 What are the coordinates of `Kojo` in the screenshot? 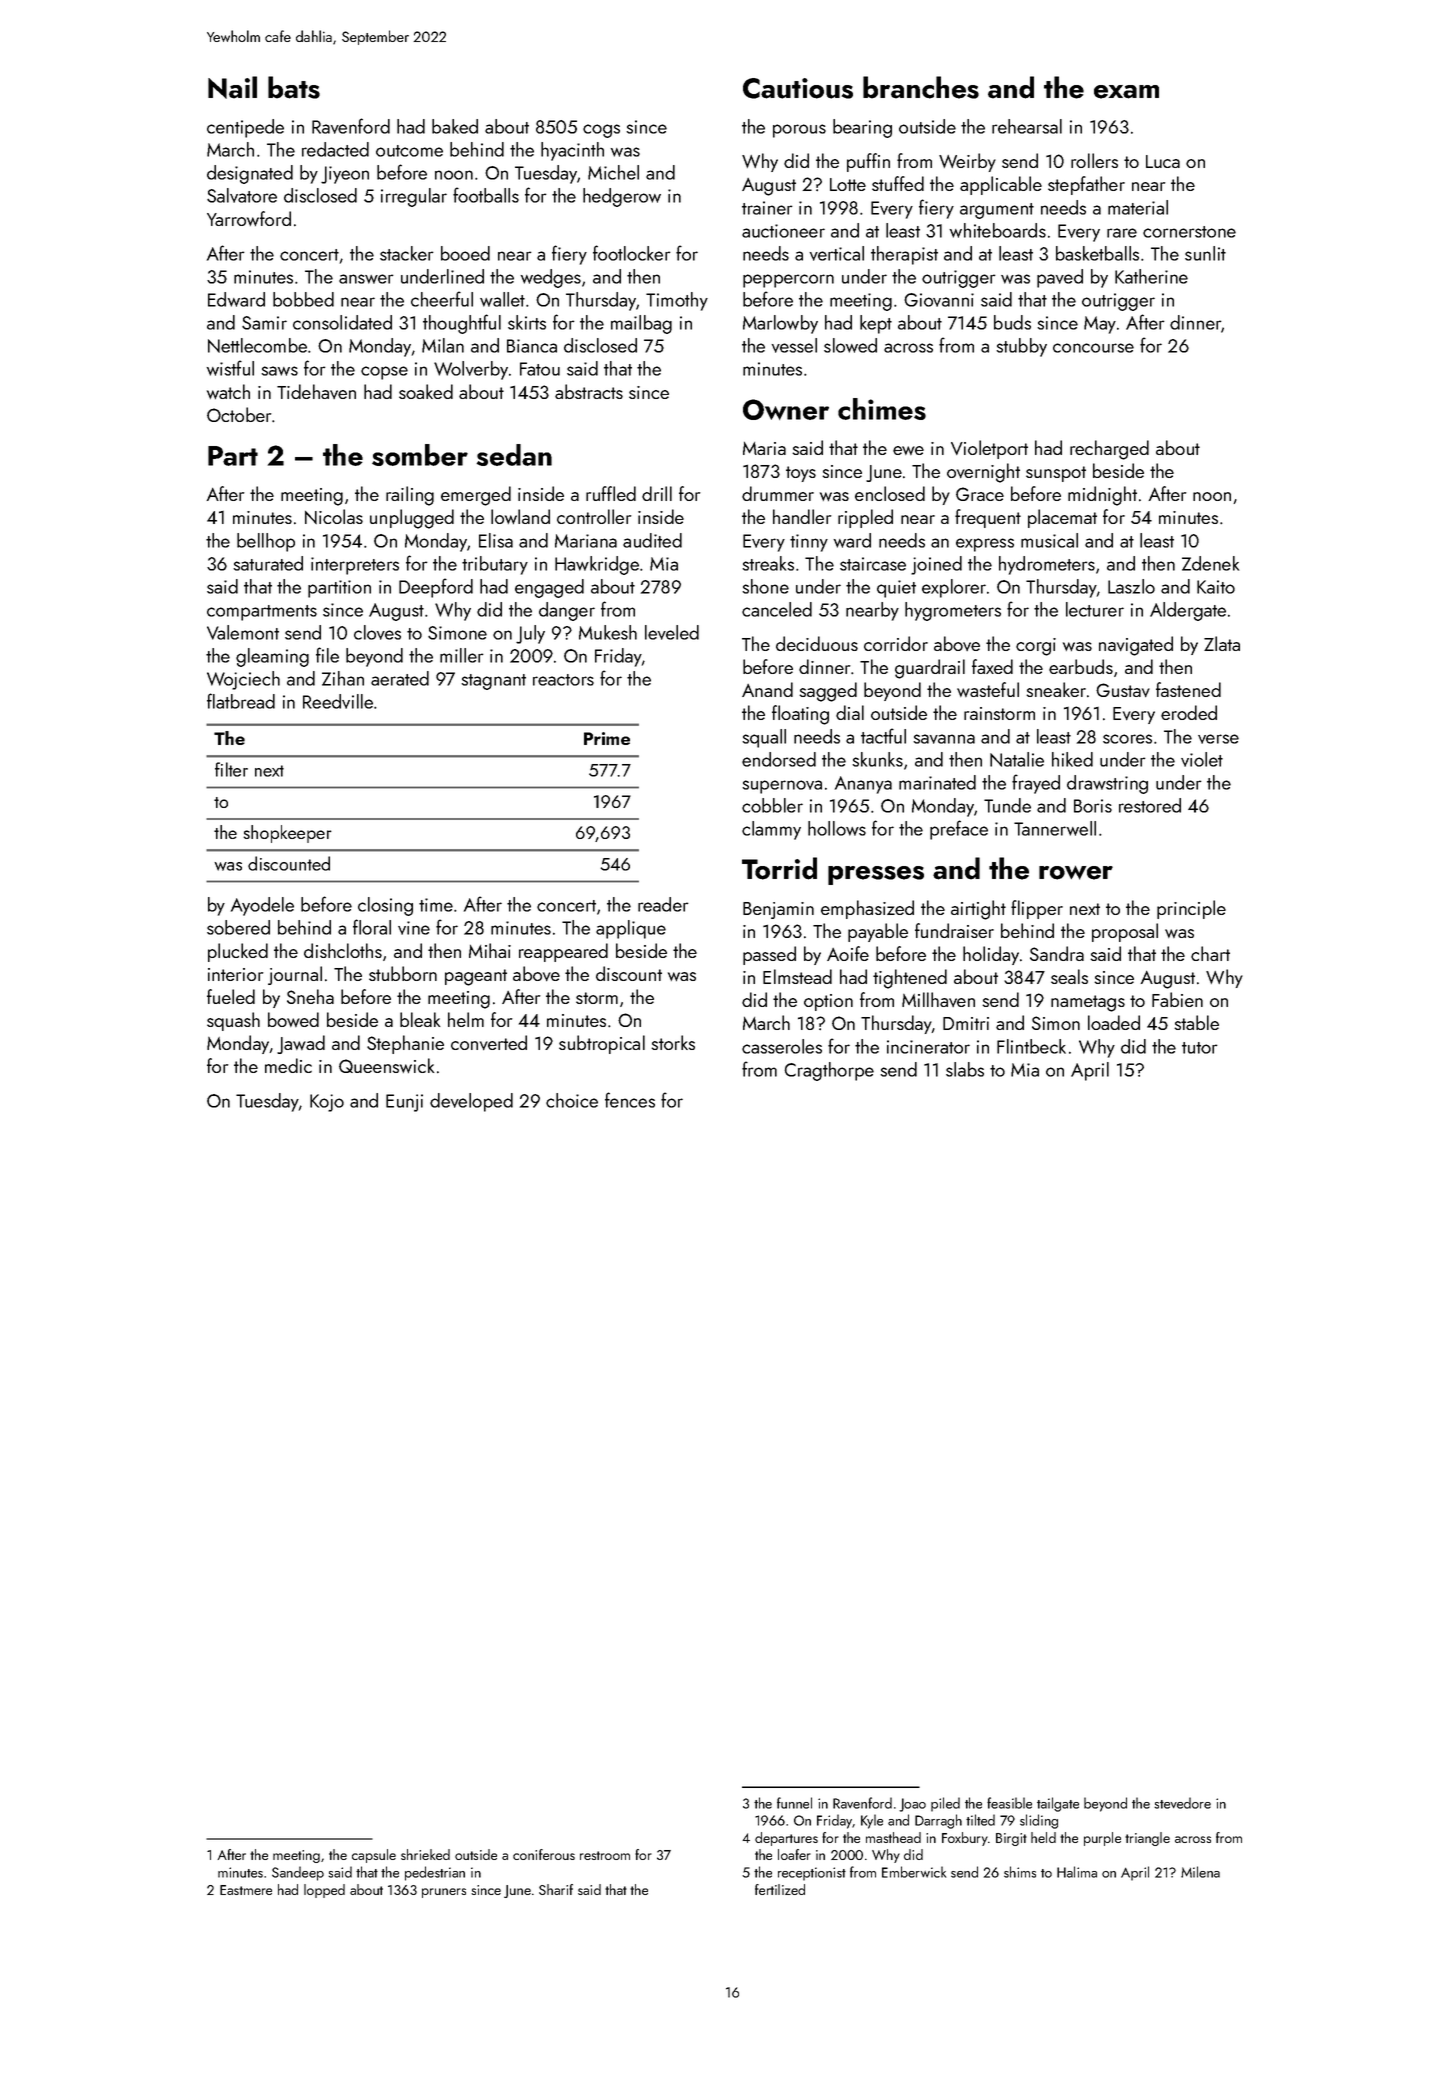 It's located at (327, 1103).
